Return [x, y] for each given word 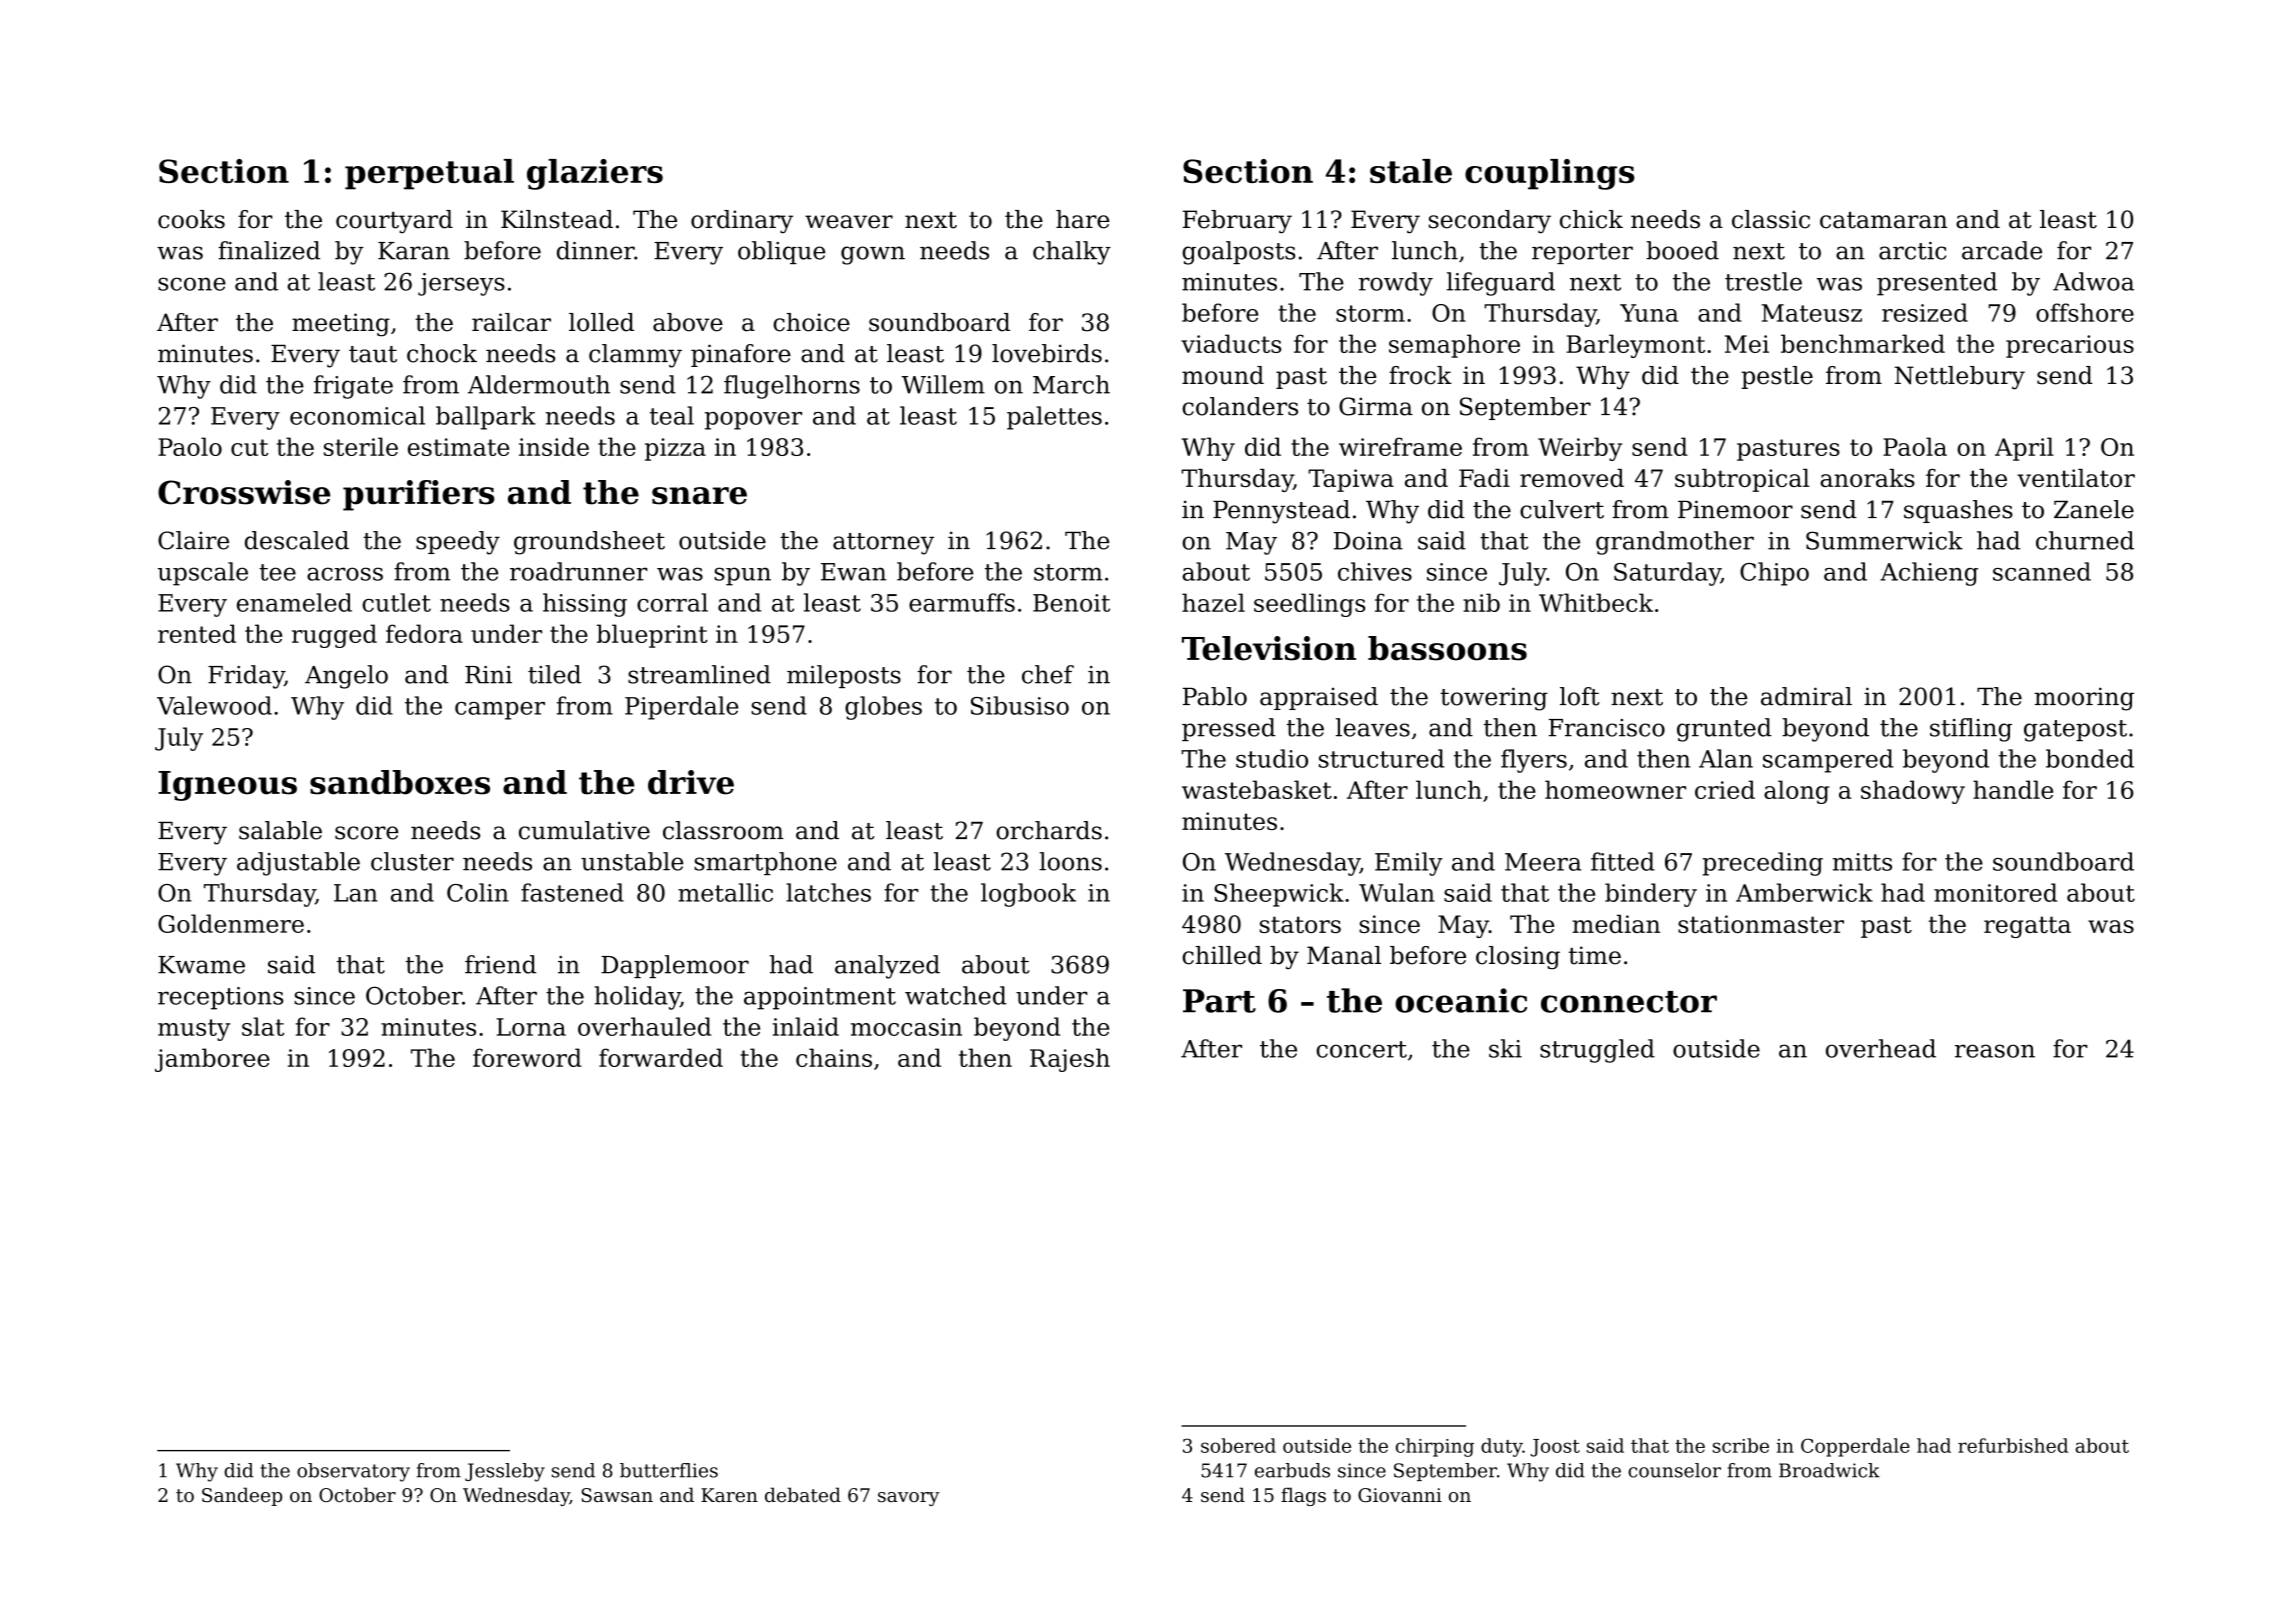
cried [1725, 789]
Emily [1409, 864]
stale [1411, 171]
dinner [595, 250]
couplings [1550, 174]
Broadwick [1829, 1470]
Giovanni [1400, 1495]
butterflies [669, 1470]
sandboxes [400, 782]
